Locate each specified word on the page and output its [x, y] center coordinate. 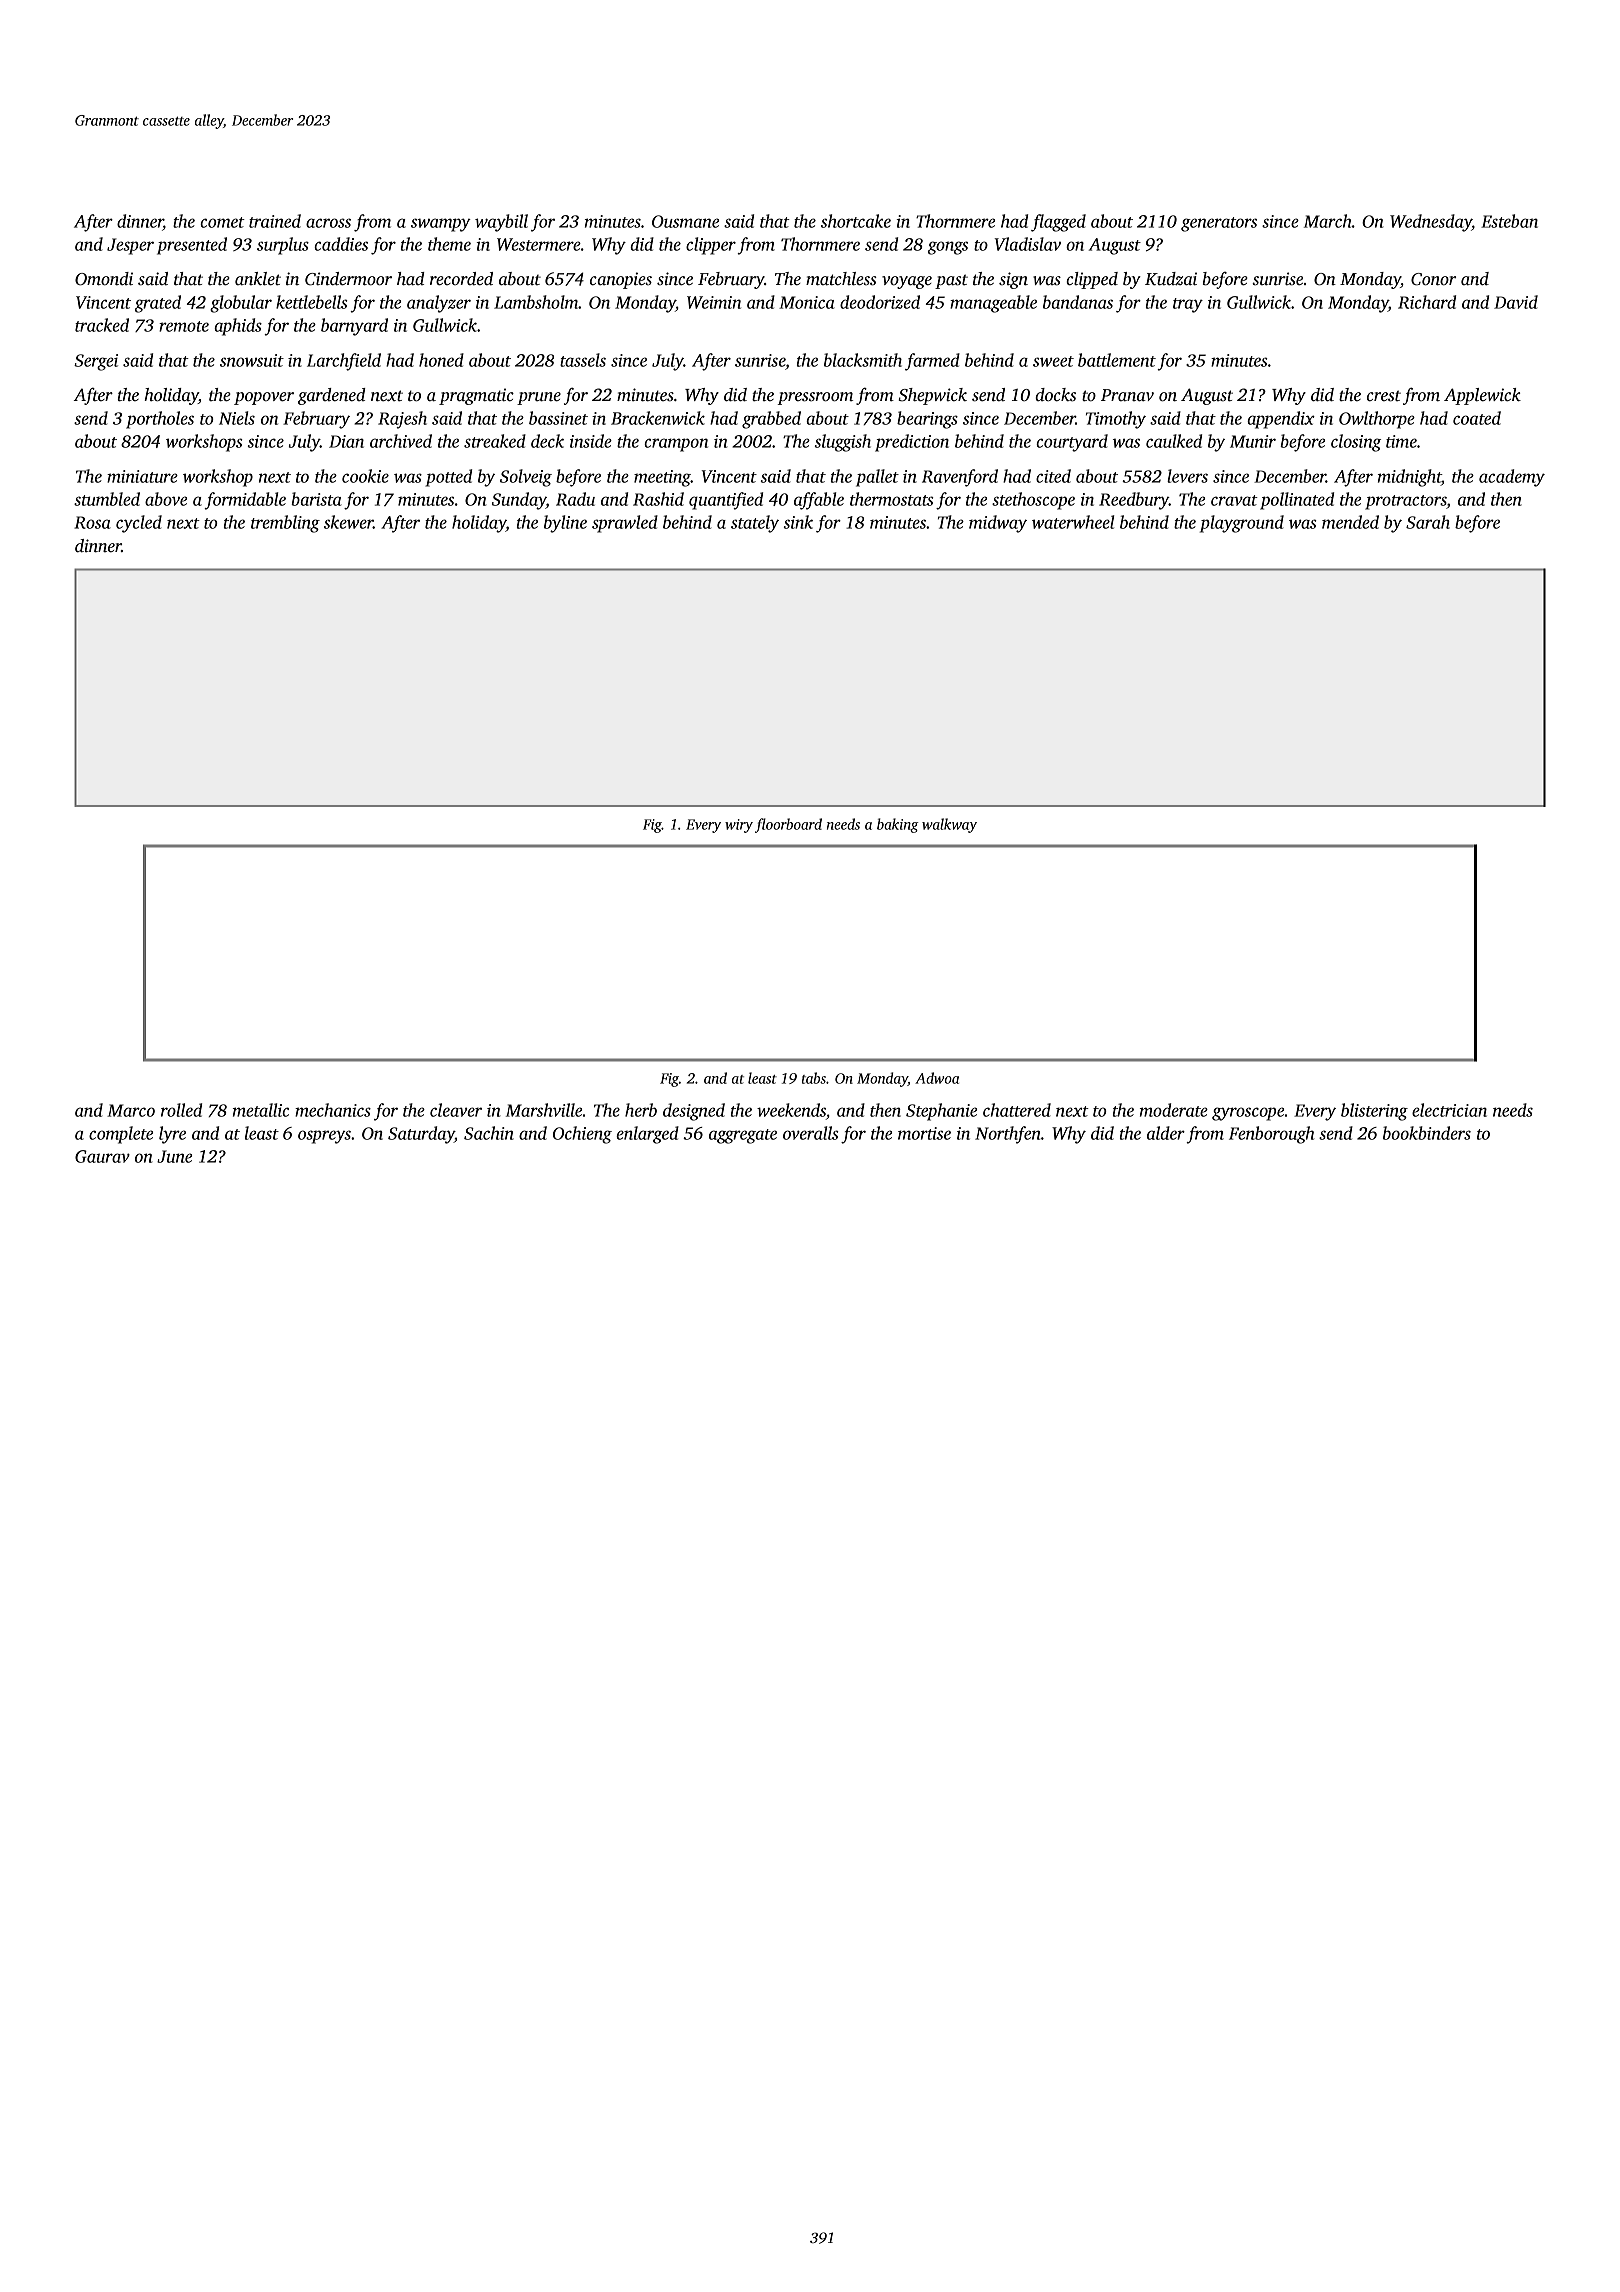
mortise [924, 1133]
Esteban [1509, 221]
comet [222, 222]
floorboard [788, 825]
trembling [285, 524]
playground [1242, 524]
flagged [1058, 223]
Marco [131, 1110]
